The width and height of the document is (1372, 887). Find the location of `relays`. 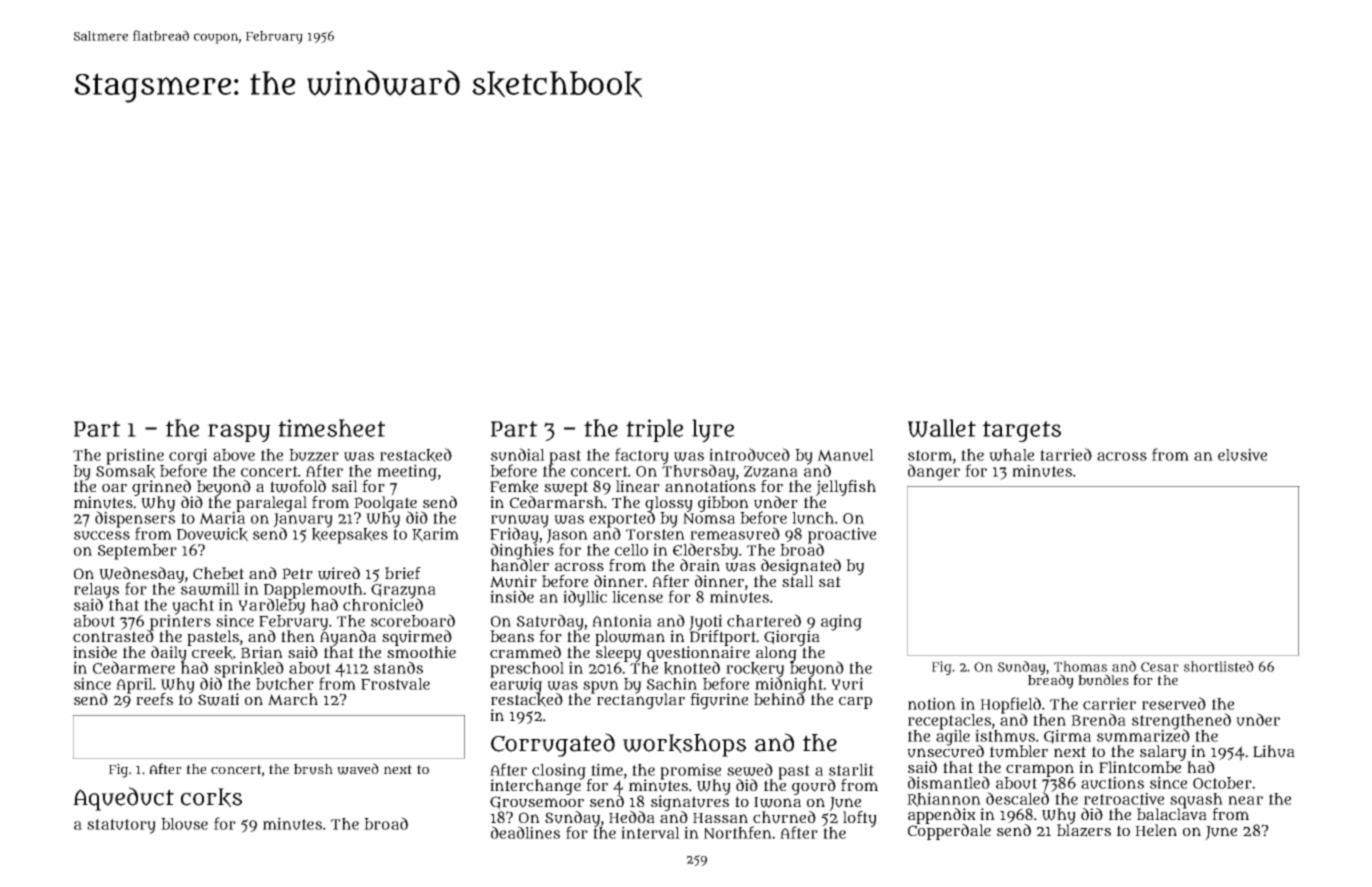

relays is located at coordinates (96, 591).
